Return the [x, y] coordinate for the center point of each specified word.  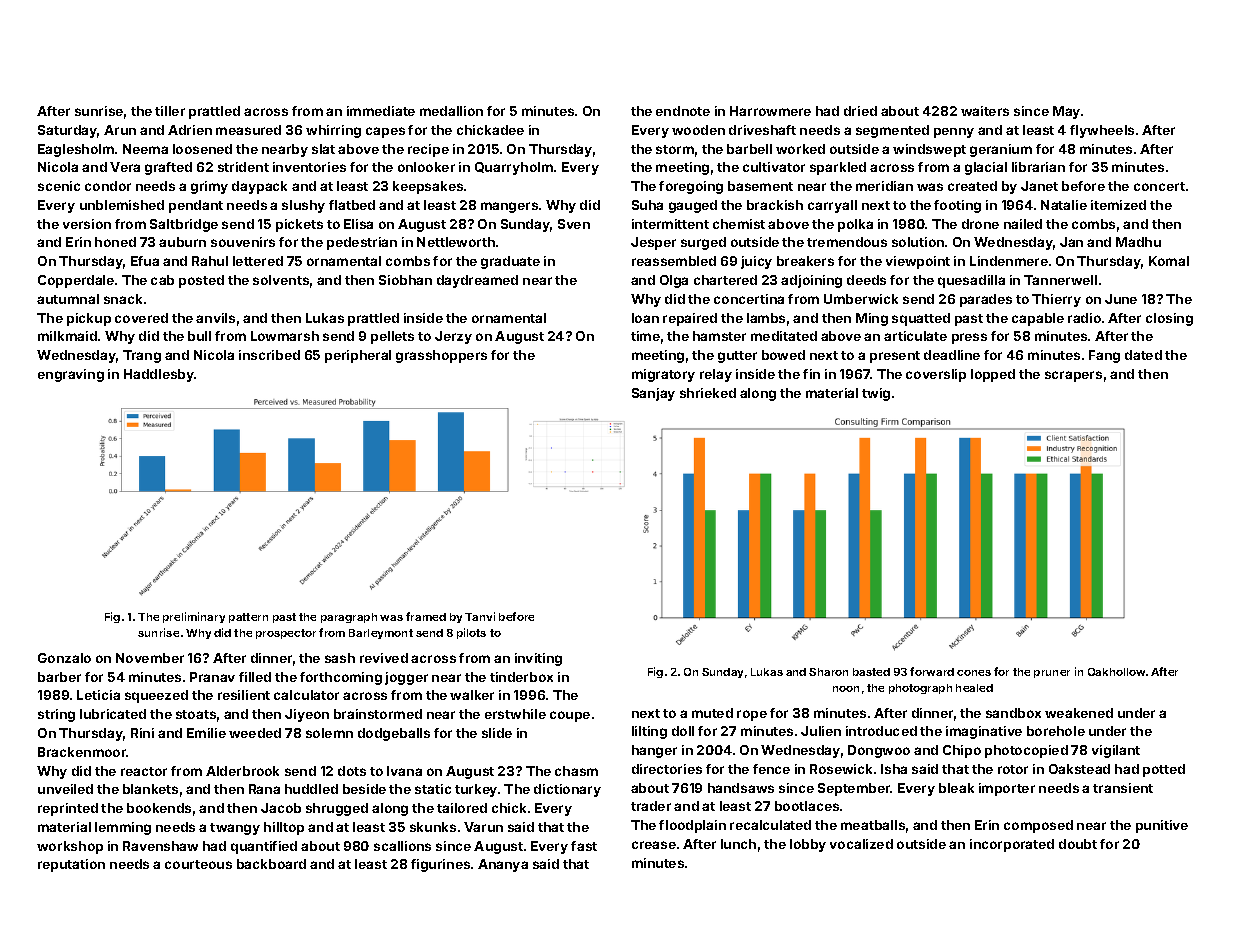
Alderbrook [242, 771]
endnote [683, 111]
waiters [985, 111]
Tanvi [480, 616]
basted [871, 672]
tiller [170, 111]
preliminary [194, 617]
